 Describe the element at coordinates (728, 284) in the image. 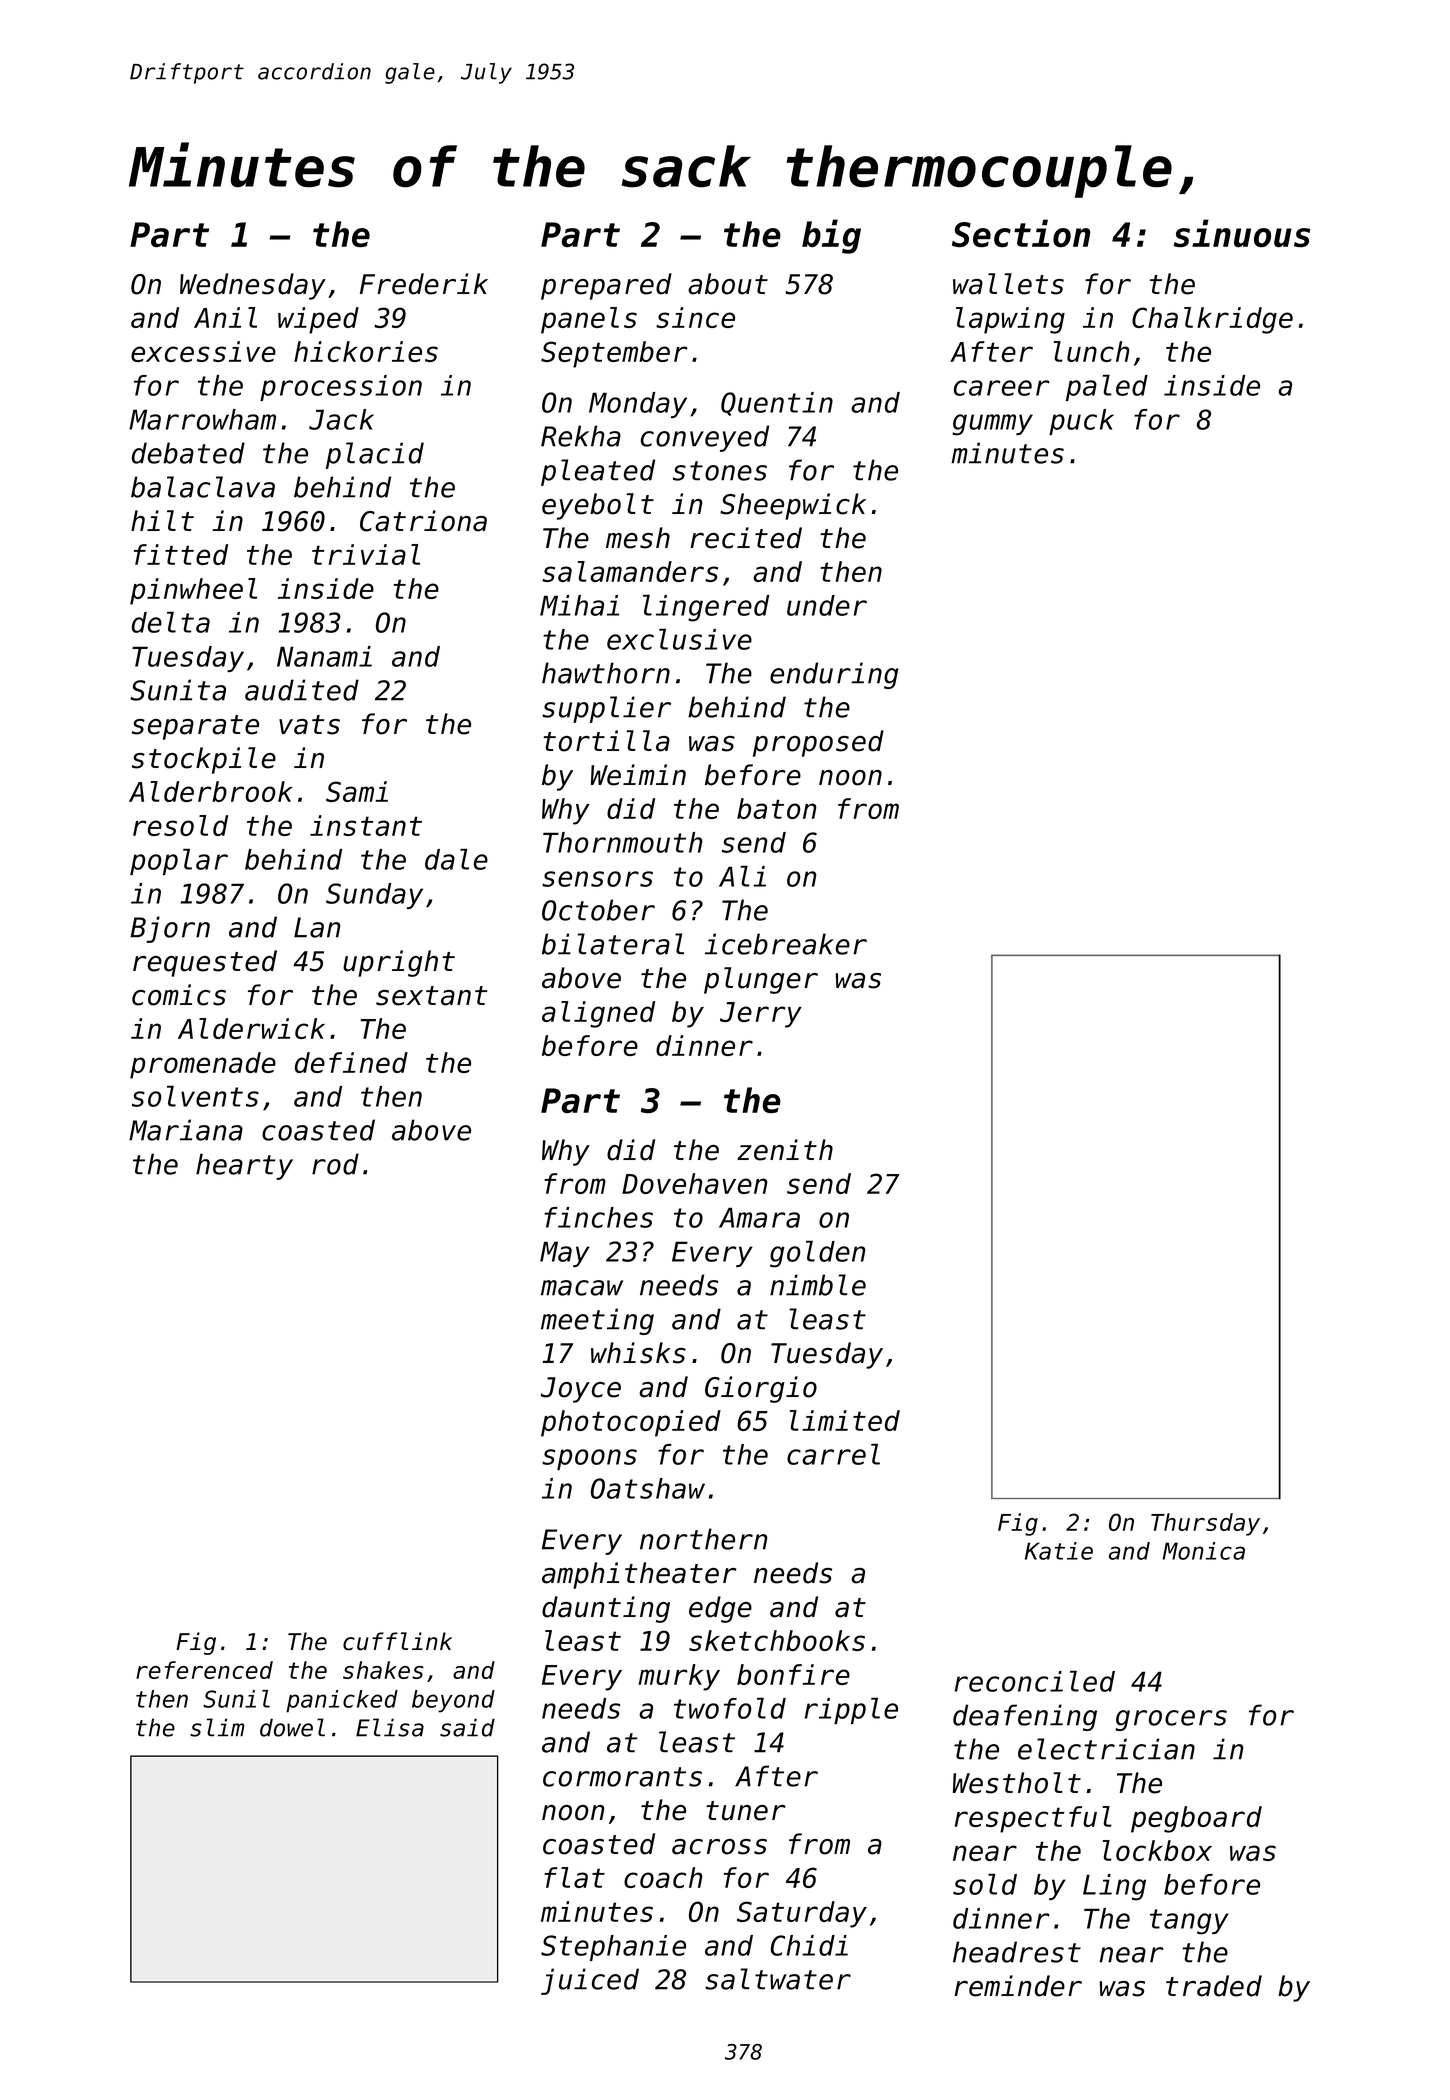

I see `about` at that location.
